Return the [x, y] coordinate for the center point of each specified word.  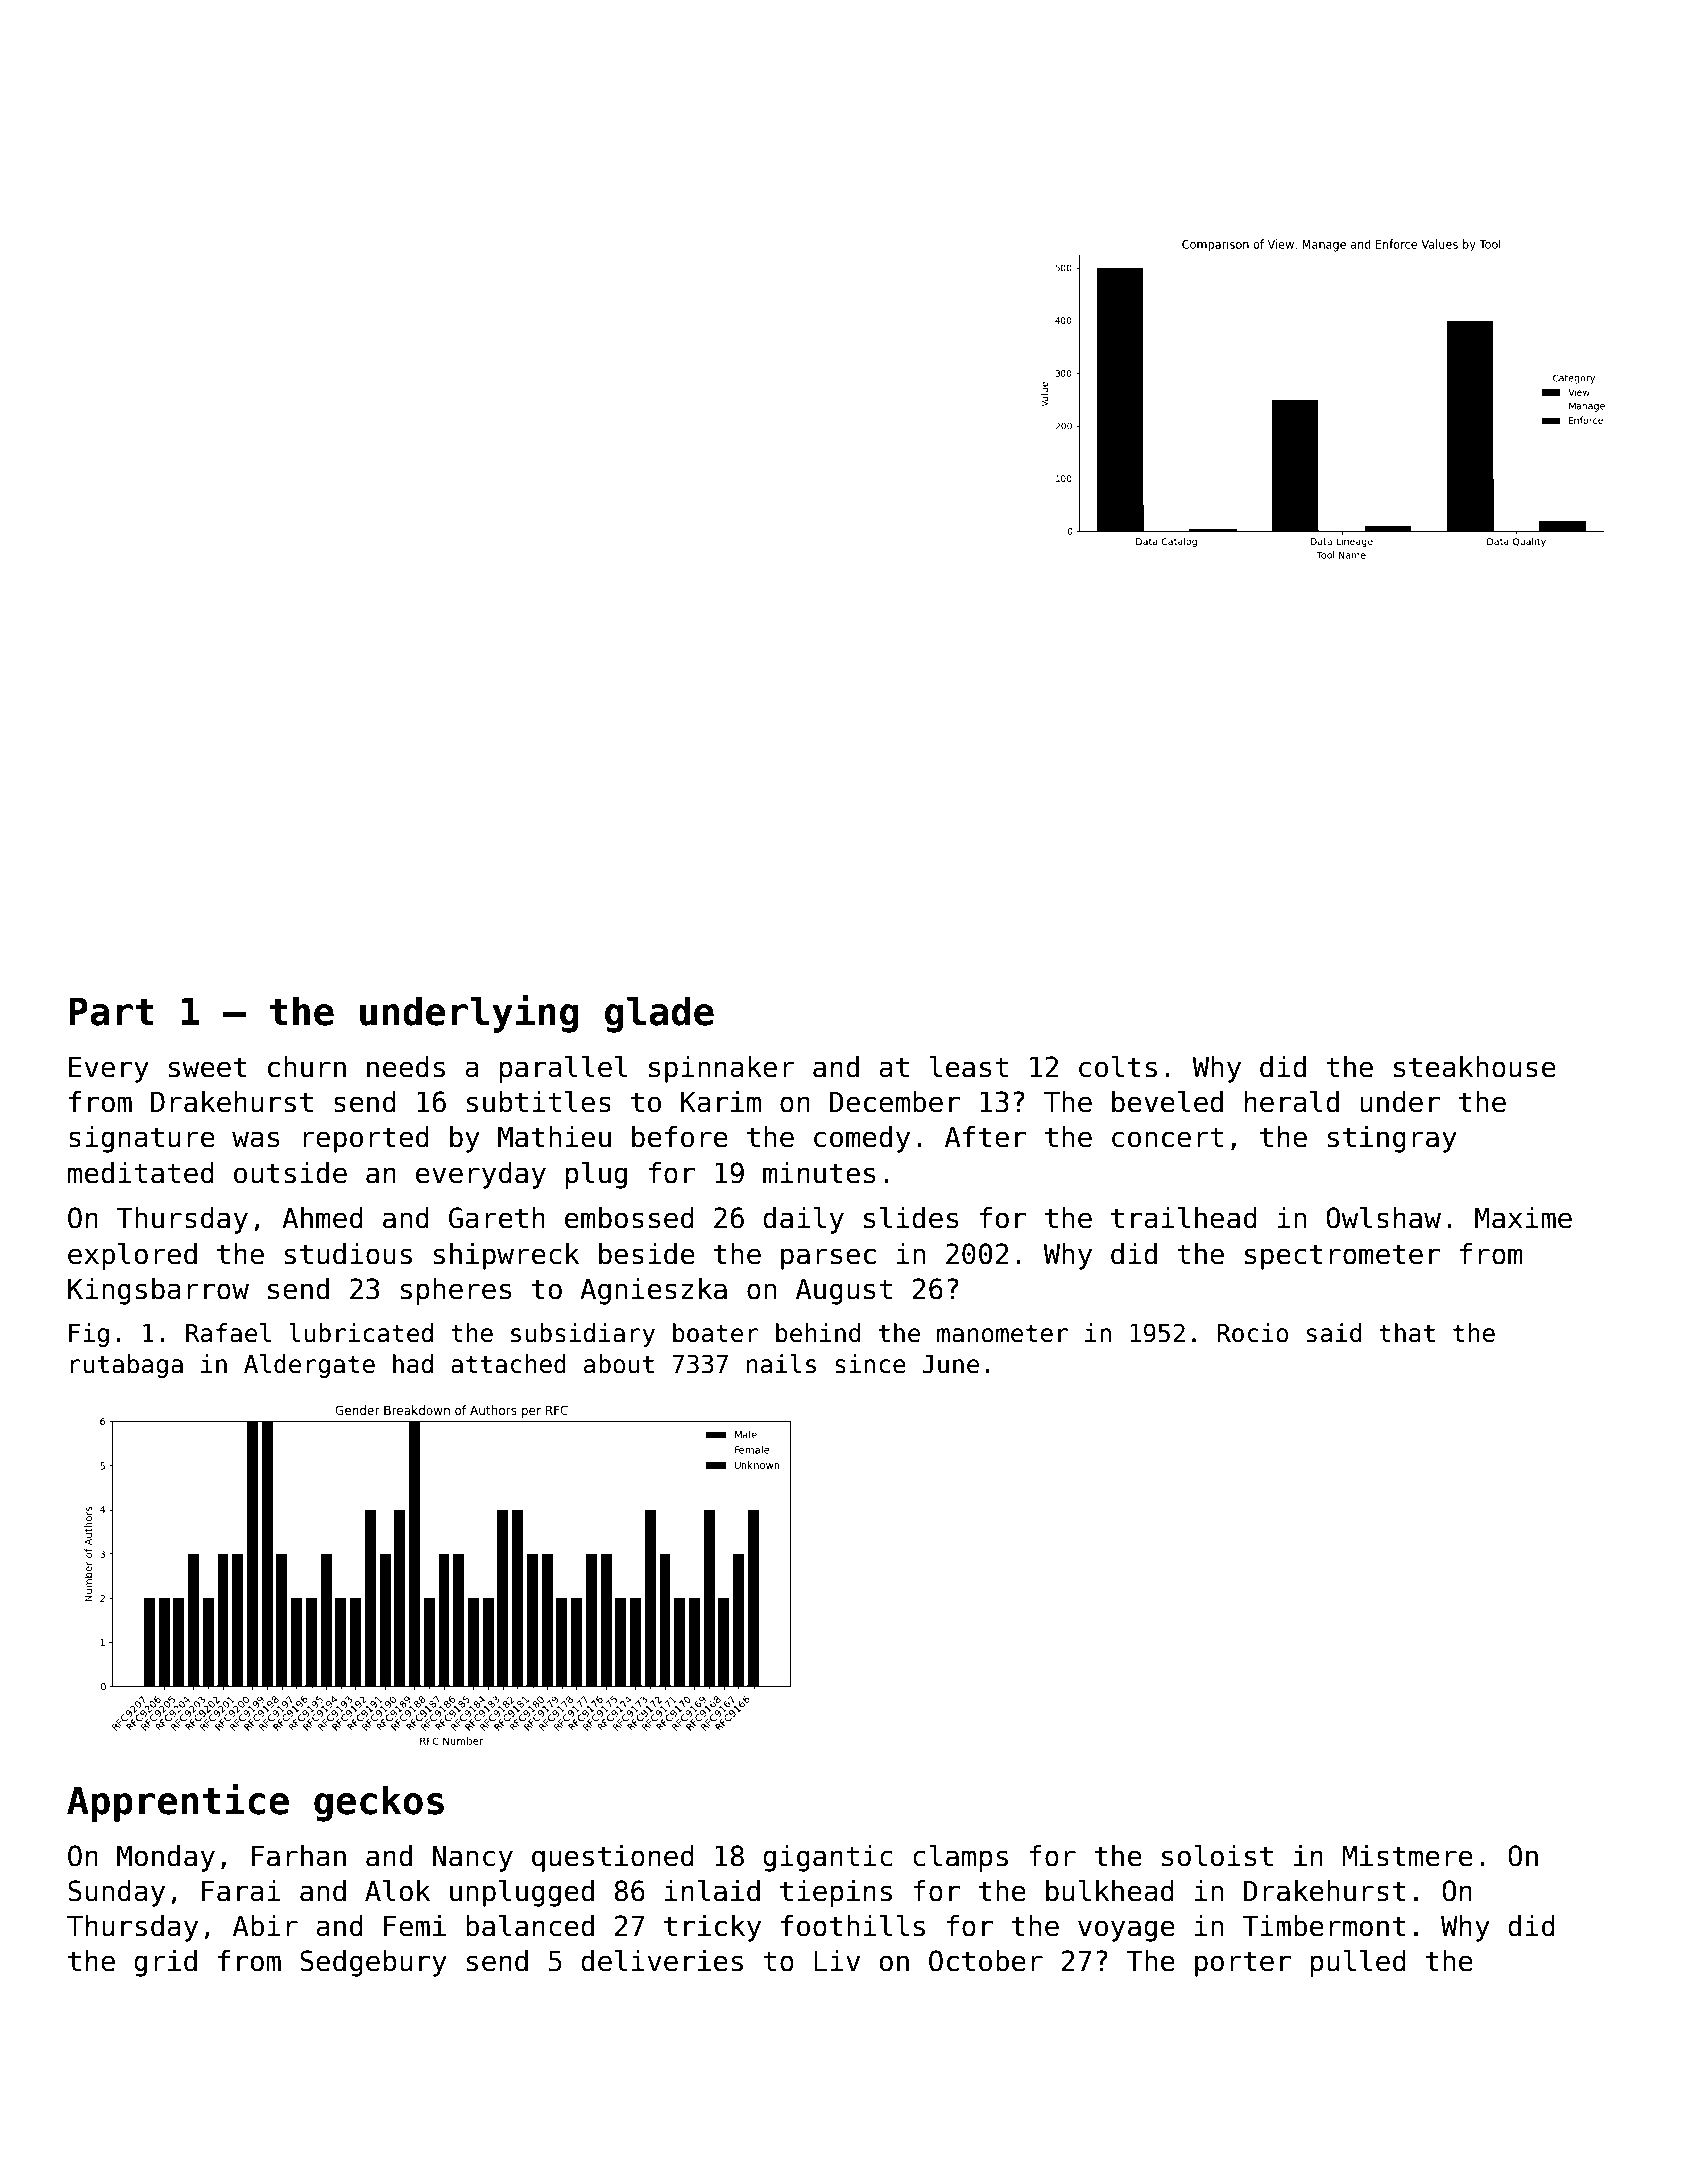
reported [366, 1139]
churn [307, 1067]
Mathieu [554, 1137]
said [1334, 1333]
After [985, 1137]
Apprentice [178, 1803]
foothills [853, 1926]
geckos [379, 1803]
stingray [1392, 1139]
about [619, 1364]
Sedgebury [373, 1963]
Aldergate [309, 1366]
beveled [1167, 1102]
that [1407, 1333]
